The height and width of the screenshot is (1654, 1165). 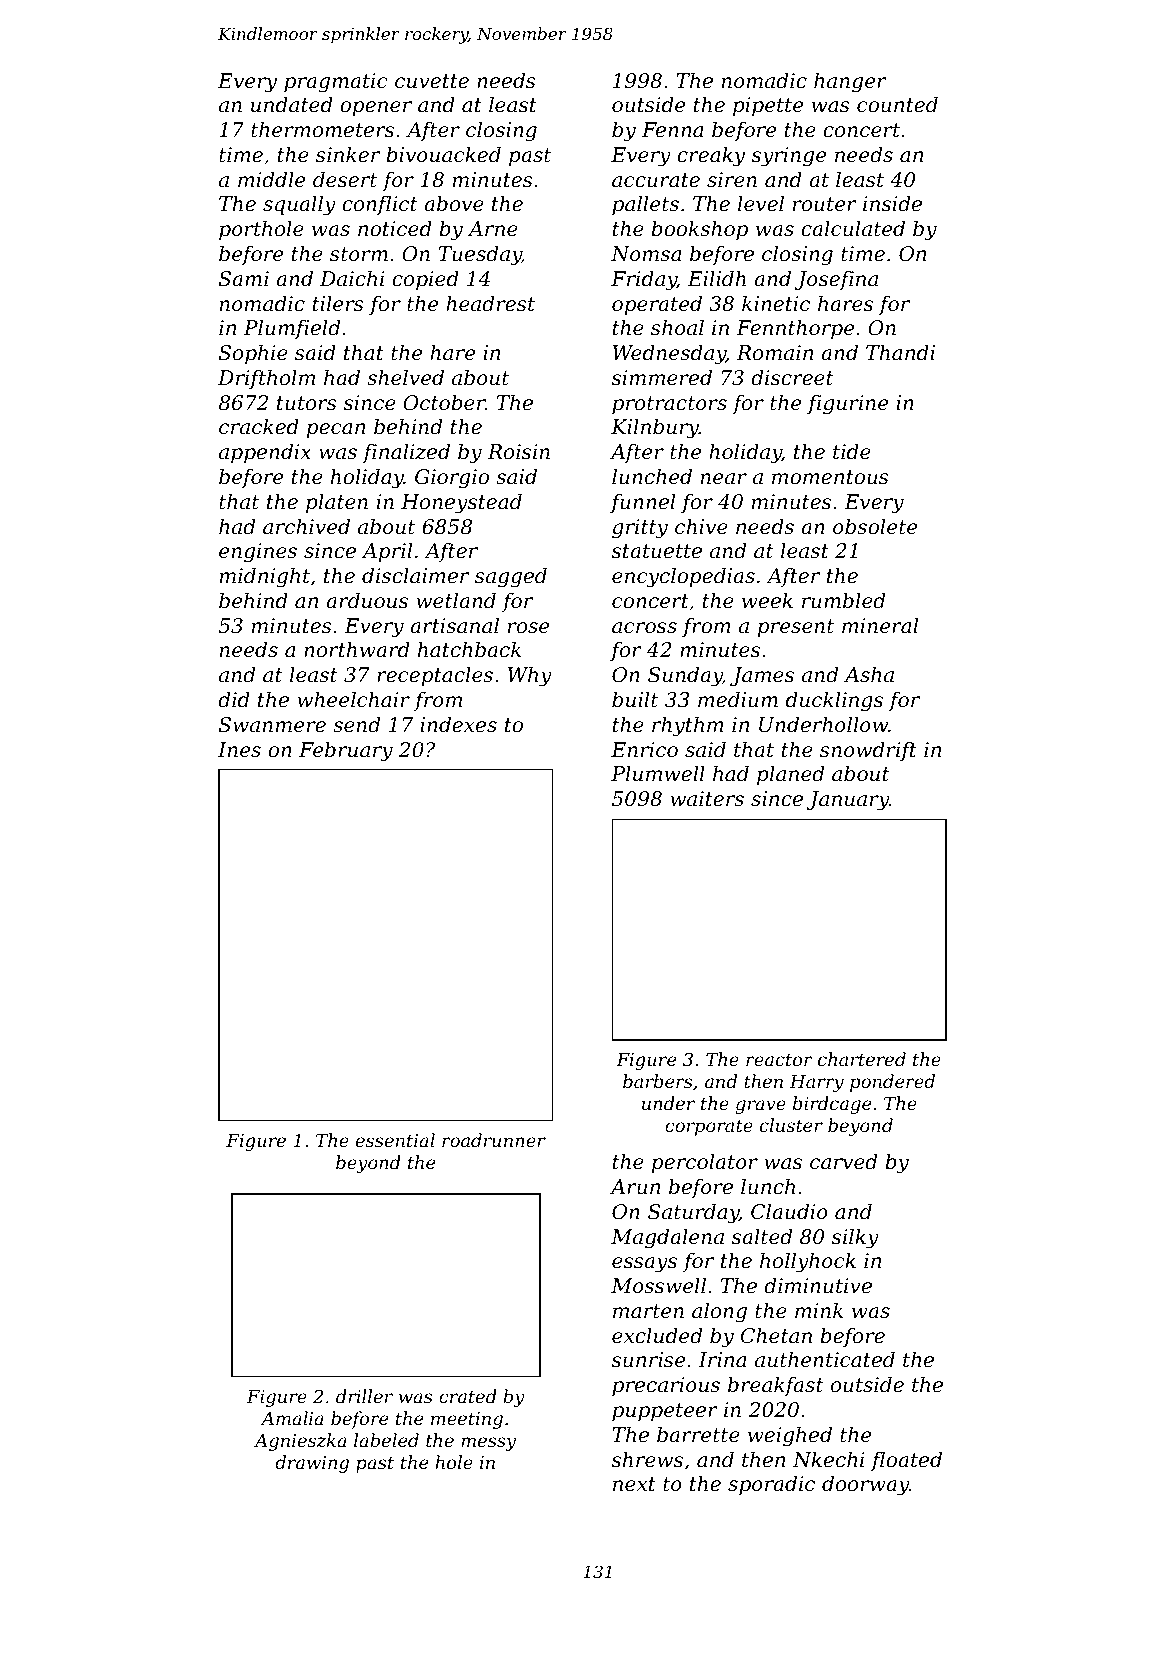 I want to click on did, so click(x=234, y=699).
